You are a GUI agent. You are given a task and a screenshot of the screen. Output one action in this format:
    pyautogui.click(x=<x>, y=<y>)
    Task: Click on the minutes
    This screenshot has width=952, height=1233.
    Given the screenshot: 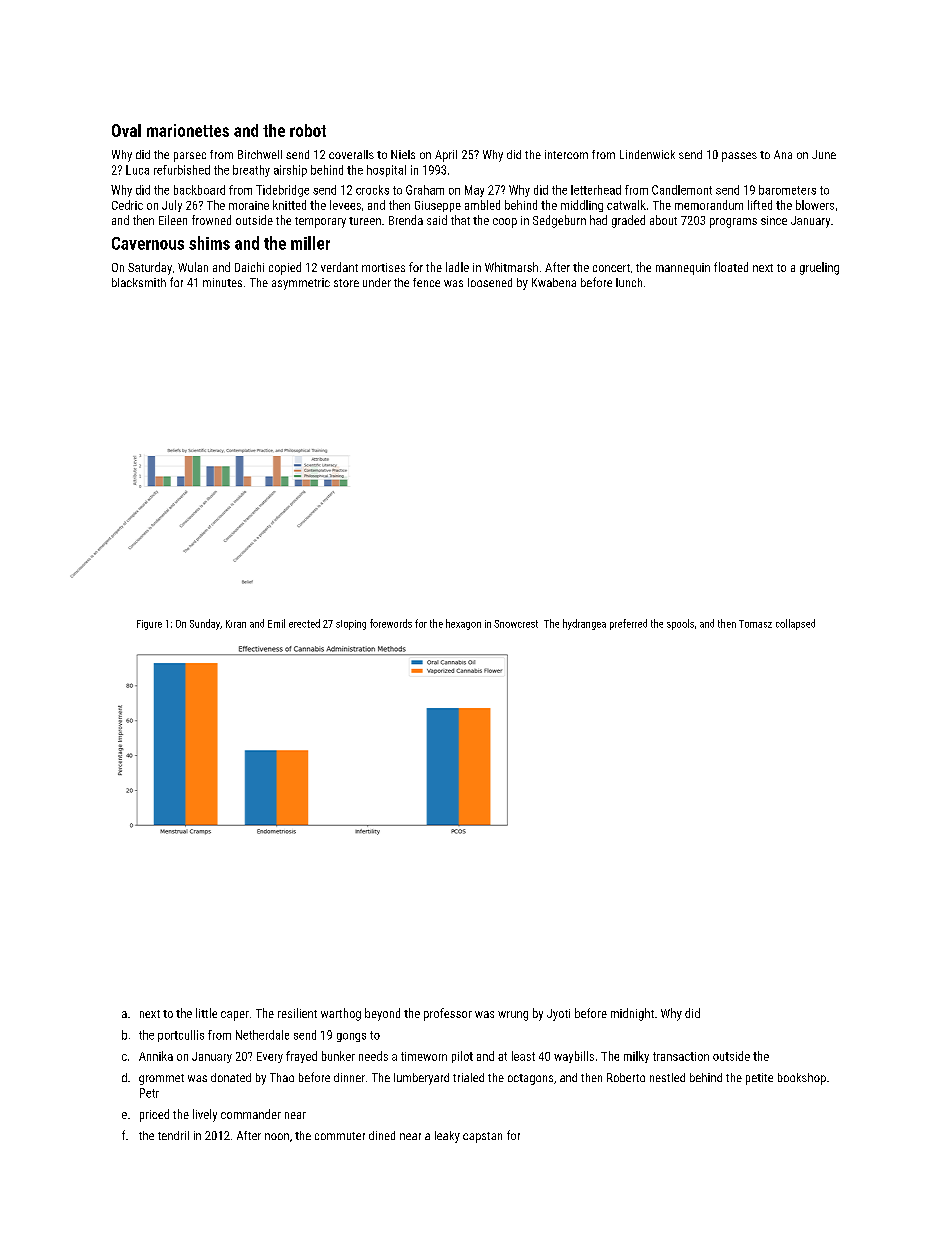 What is the action you would take?
    pyautogui.click(x=222, y=282)
